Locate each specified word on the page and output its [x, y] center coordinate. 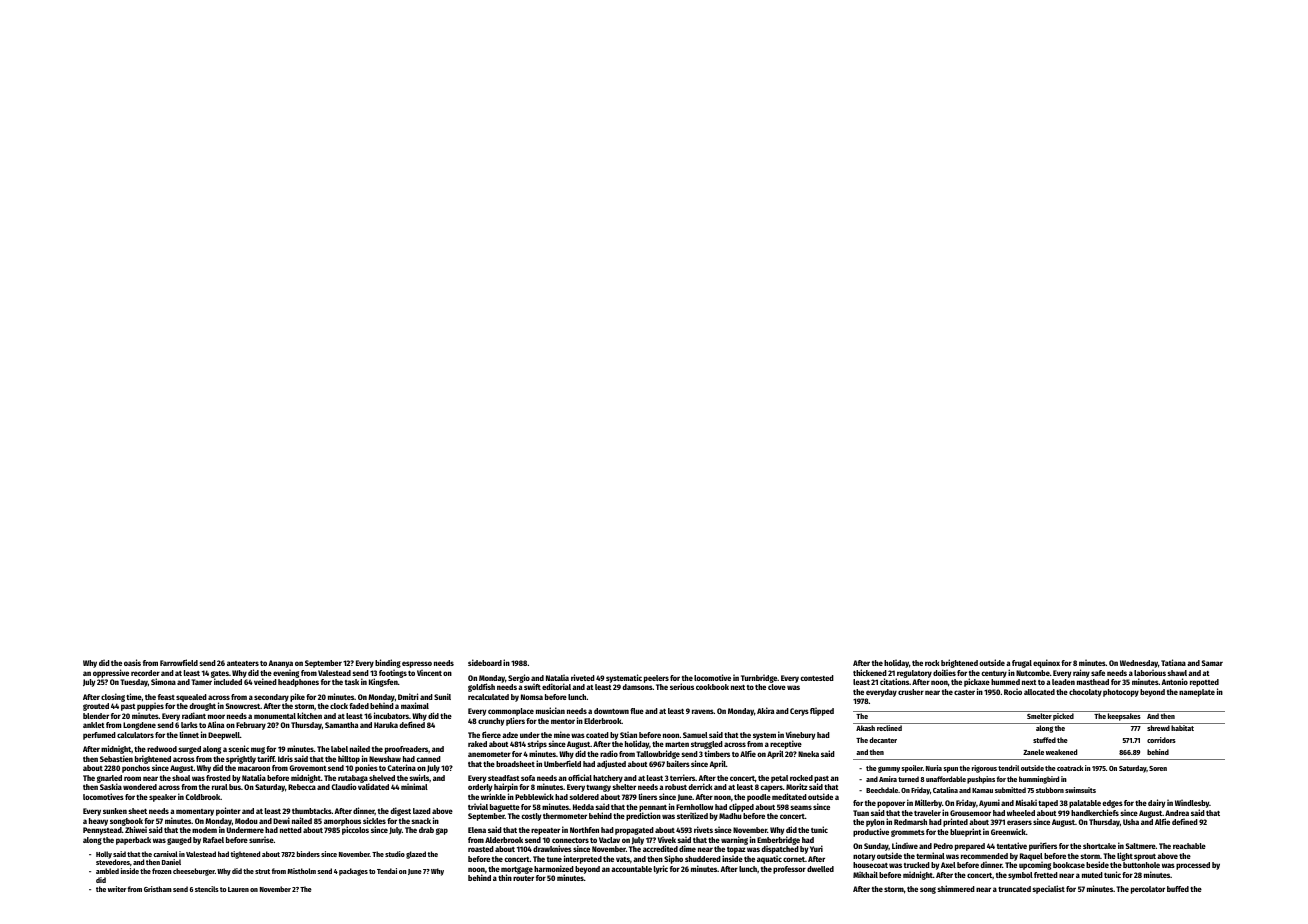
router [523, 878]
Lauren [238, 889]
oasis [132, 662]
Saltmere [1141, 846]
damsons [638, 687]
